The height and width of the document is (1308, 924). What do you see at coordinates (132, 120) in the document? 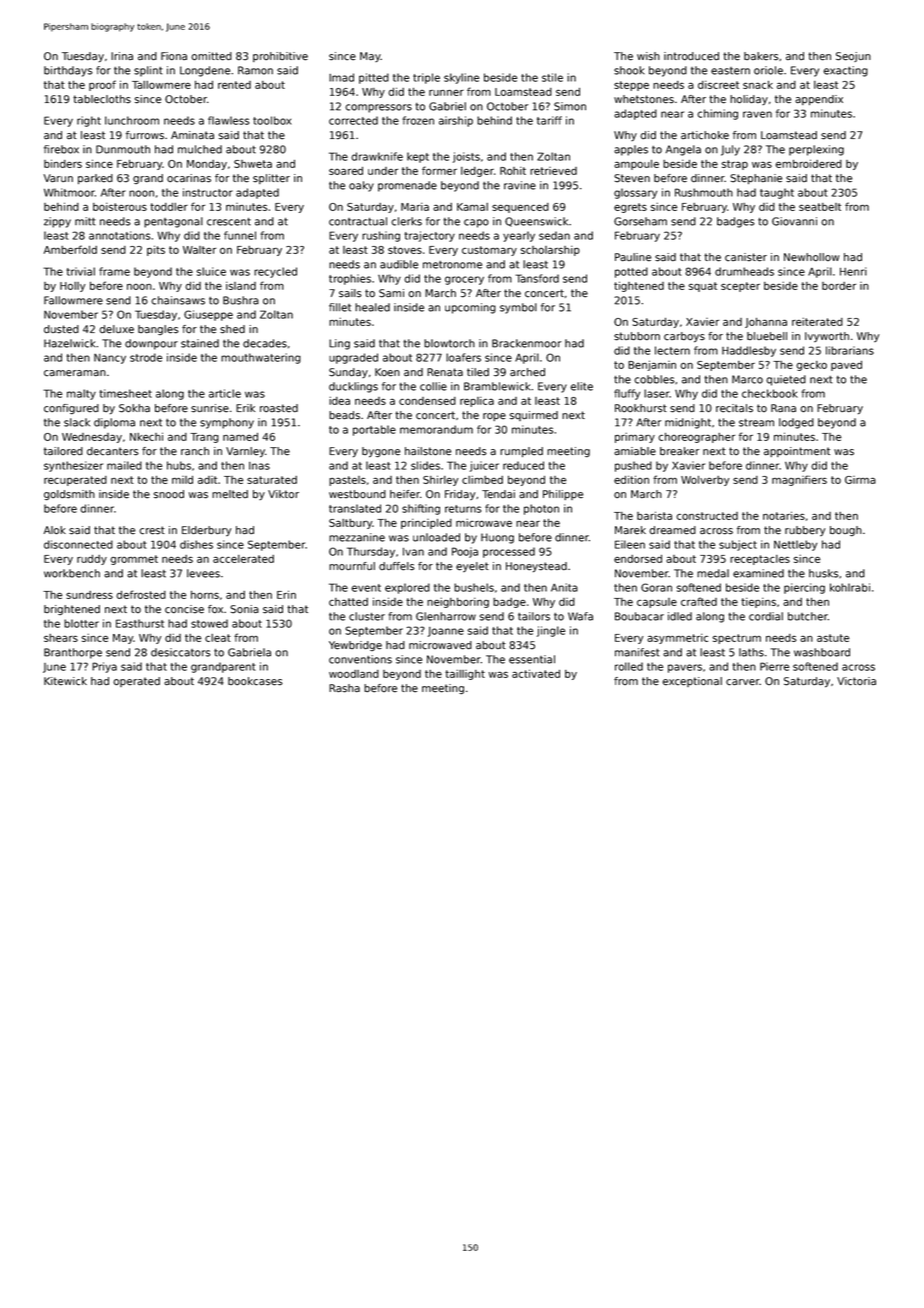
I see `lunchroom` at bounding box center [132, 120].
